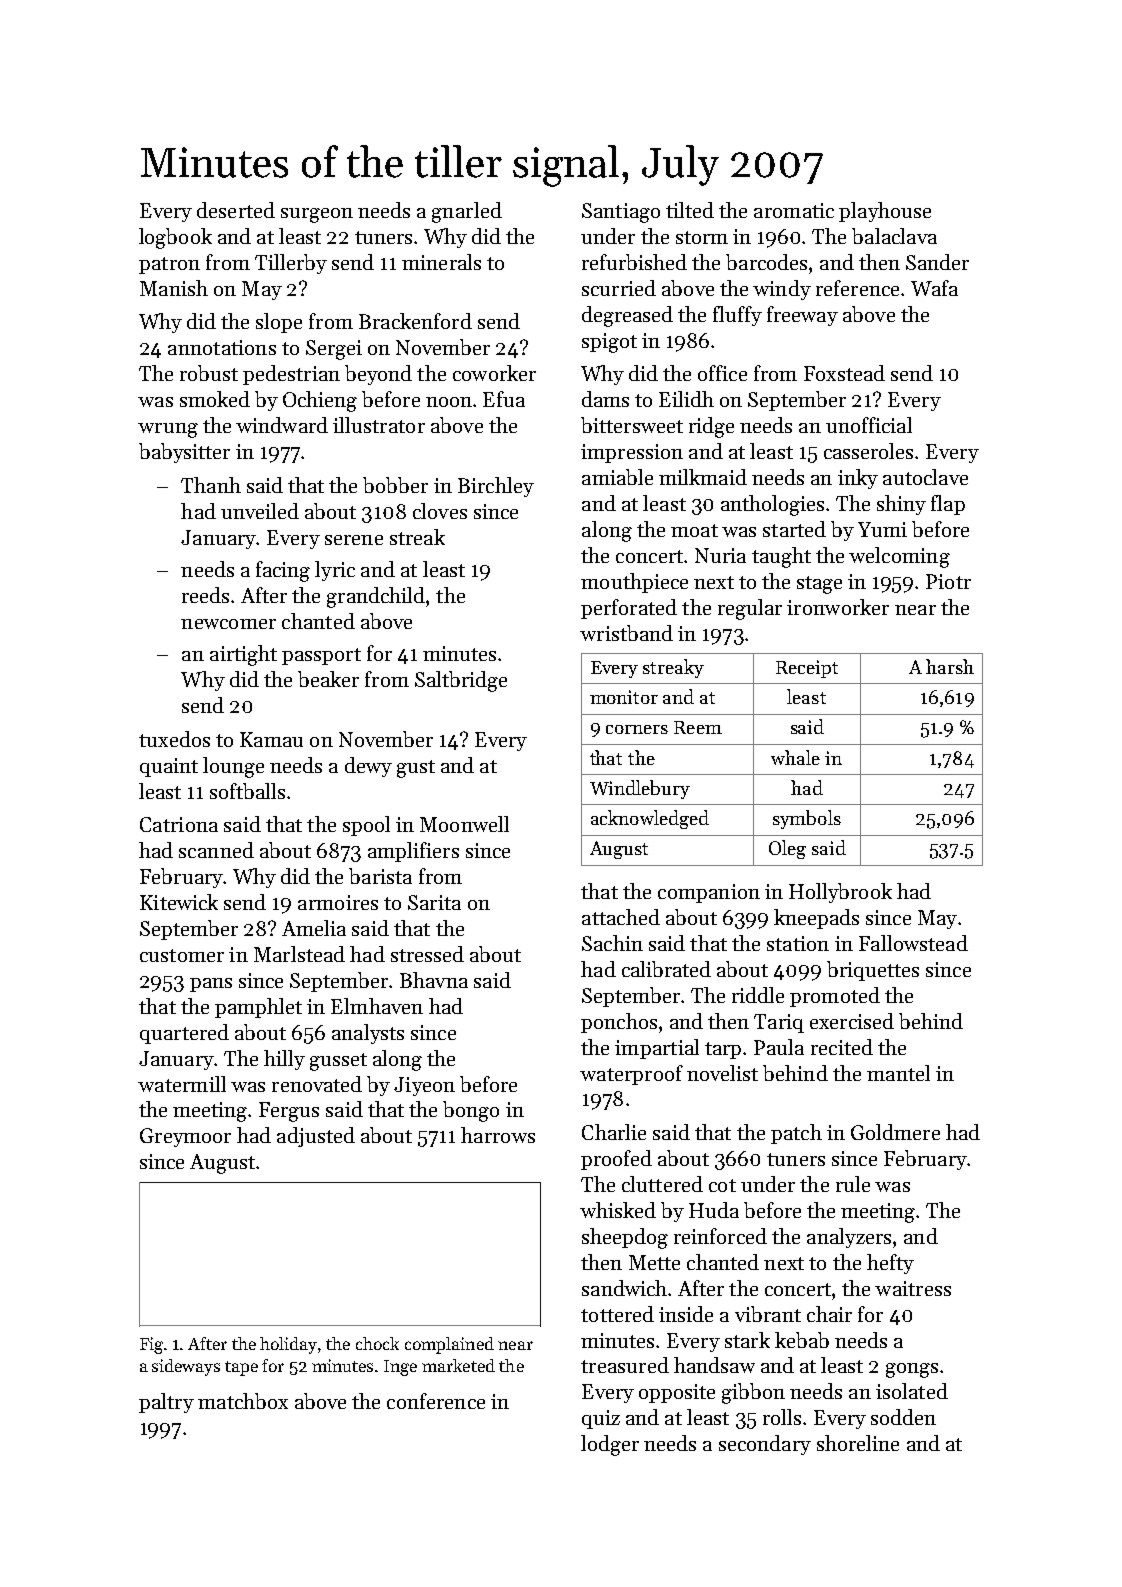 The height and width of the page is (1587, 1122). What do you see at coordinates (185, 1137) in the page?
I see `Greymoor` at bounding box center [185, 1137].
